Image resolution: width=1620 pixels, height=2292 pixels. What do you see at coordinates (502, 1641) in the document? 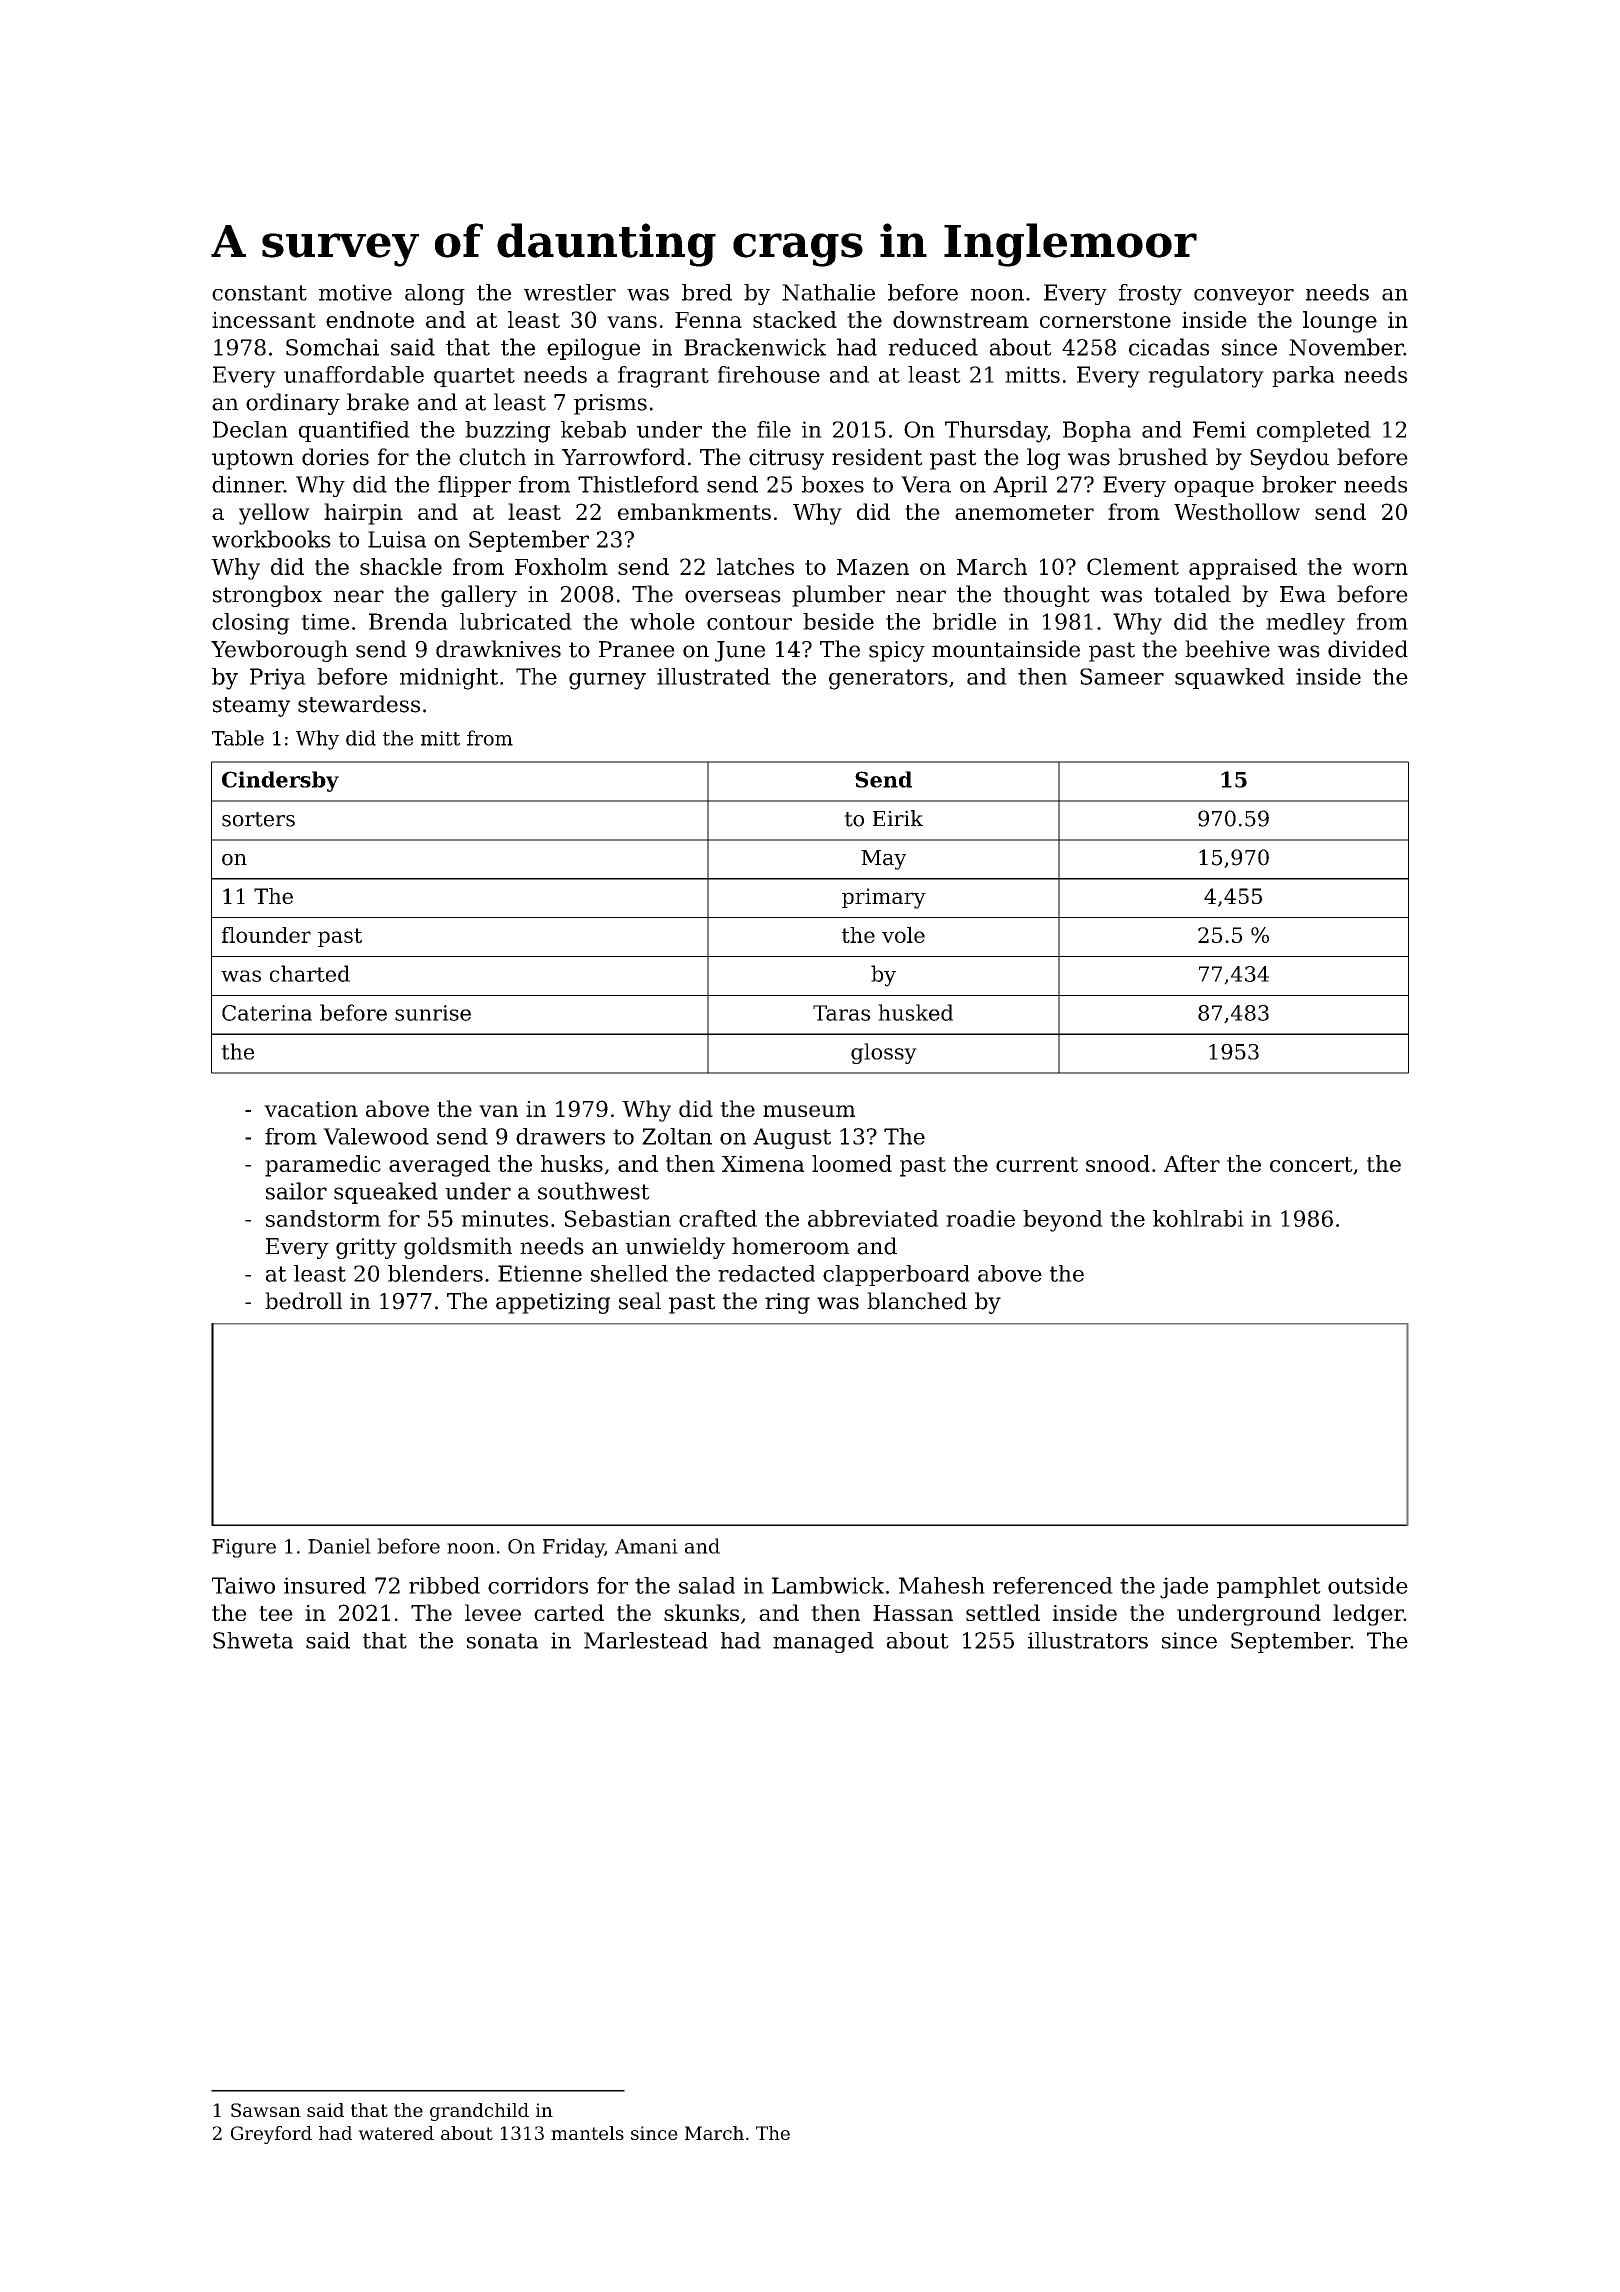
I see `sonata` at bounding box center [502, 1641].
